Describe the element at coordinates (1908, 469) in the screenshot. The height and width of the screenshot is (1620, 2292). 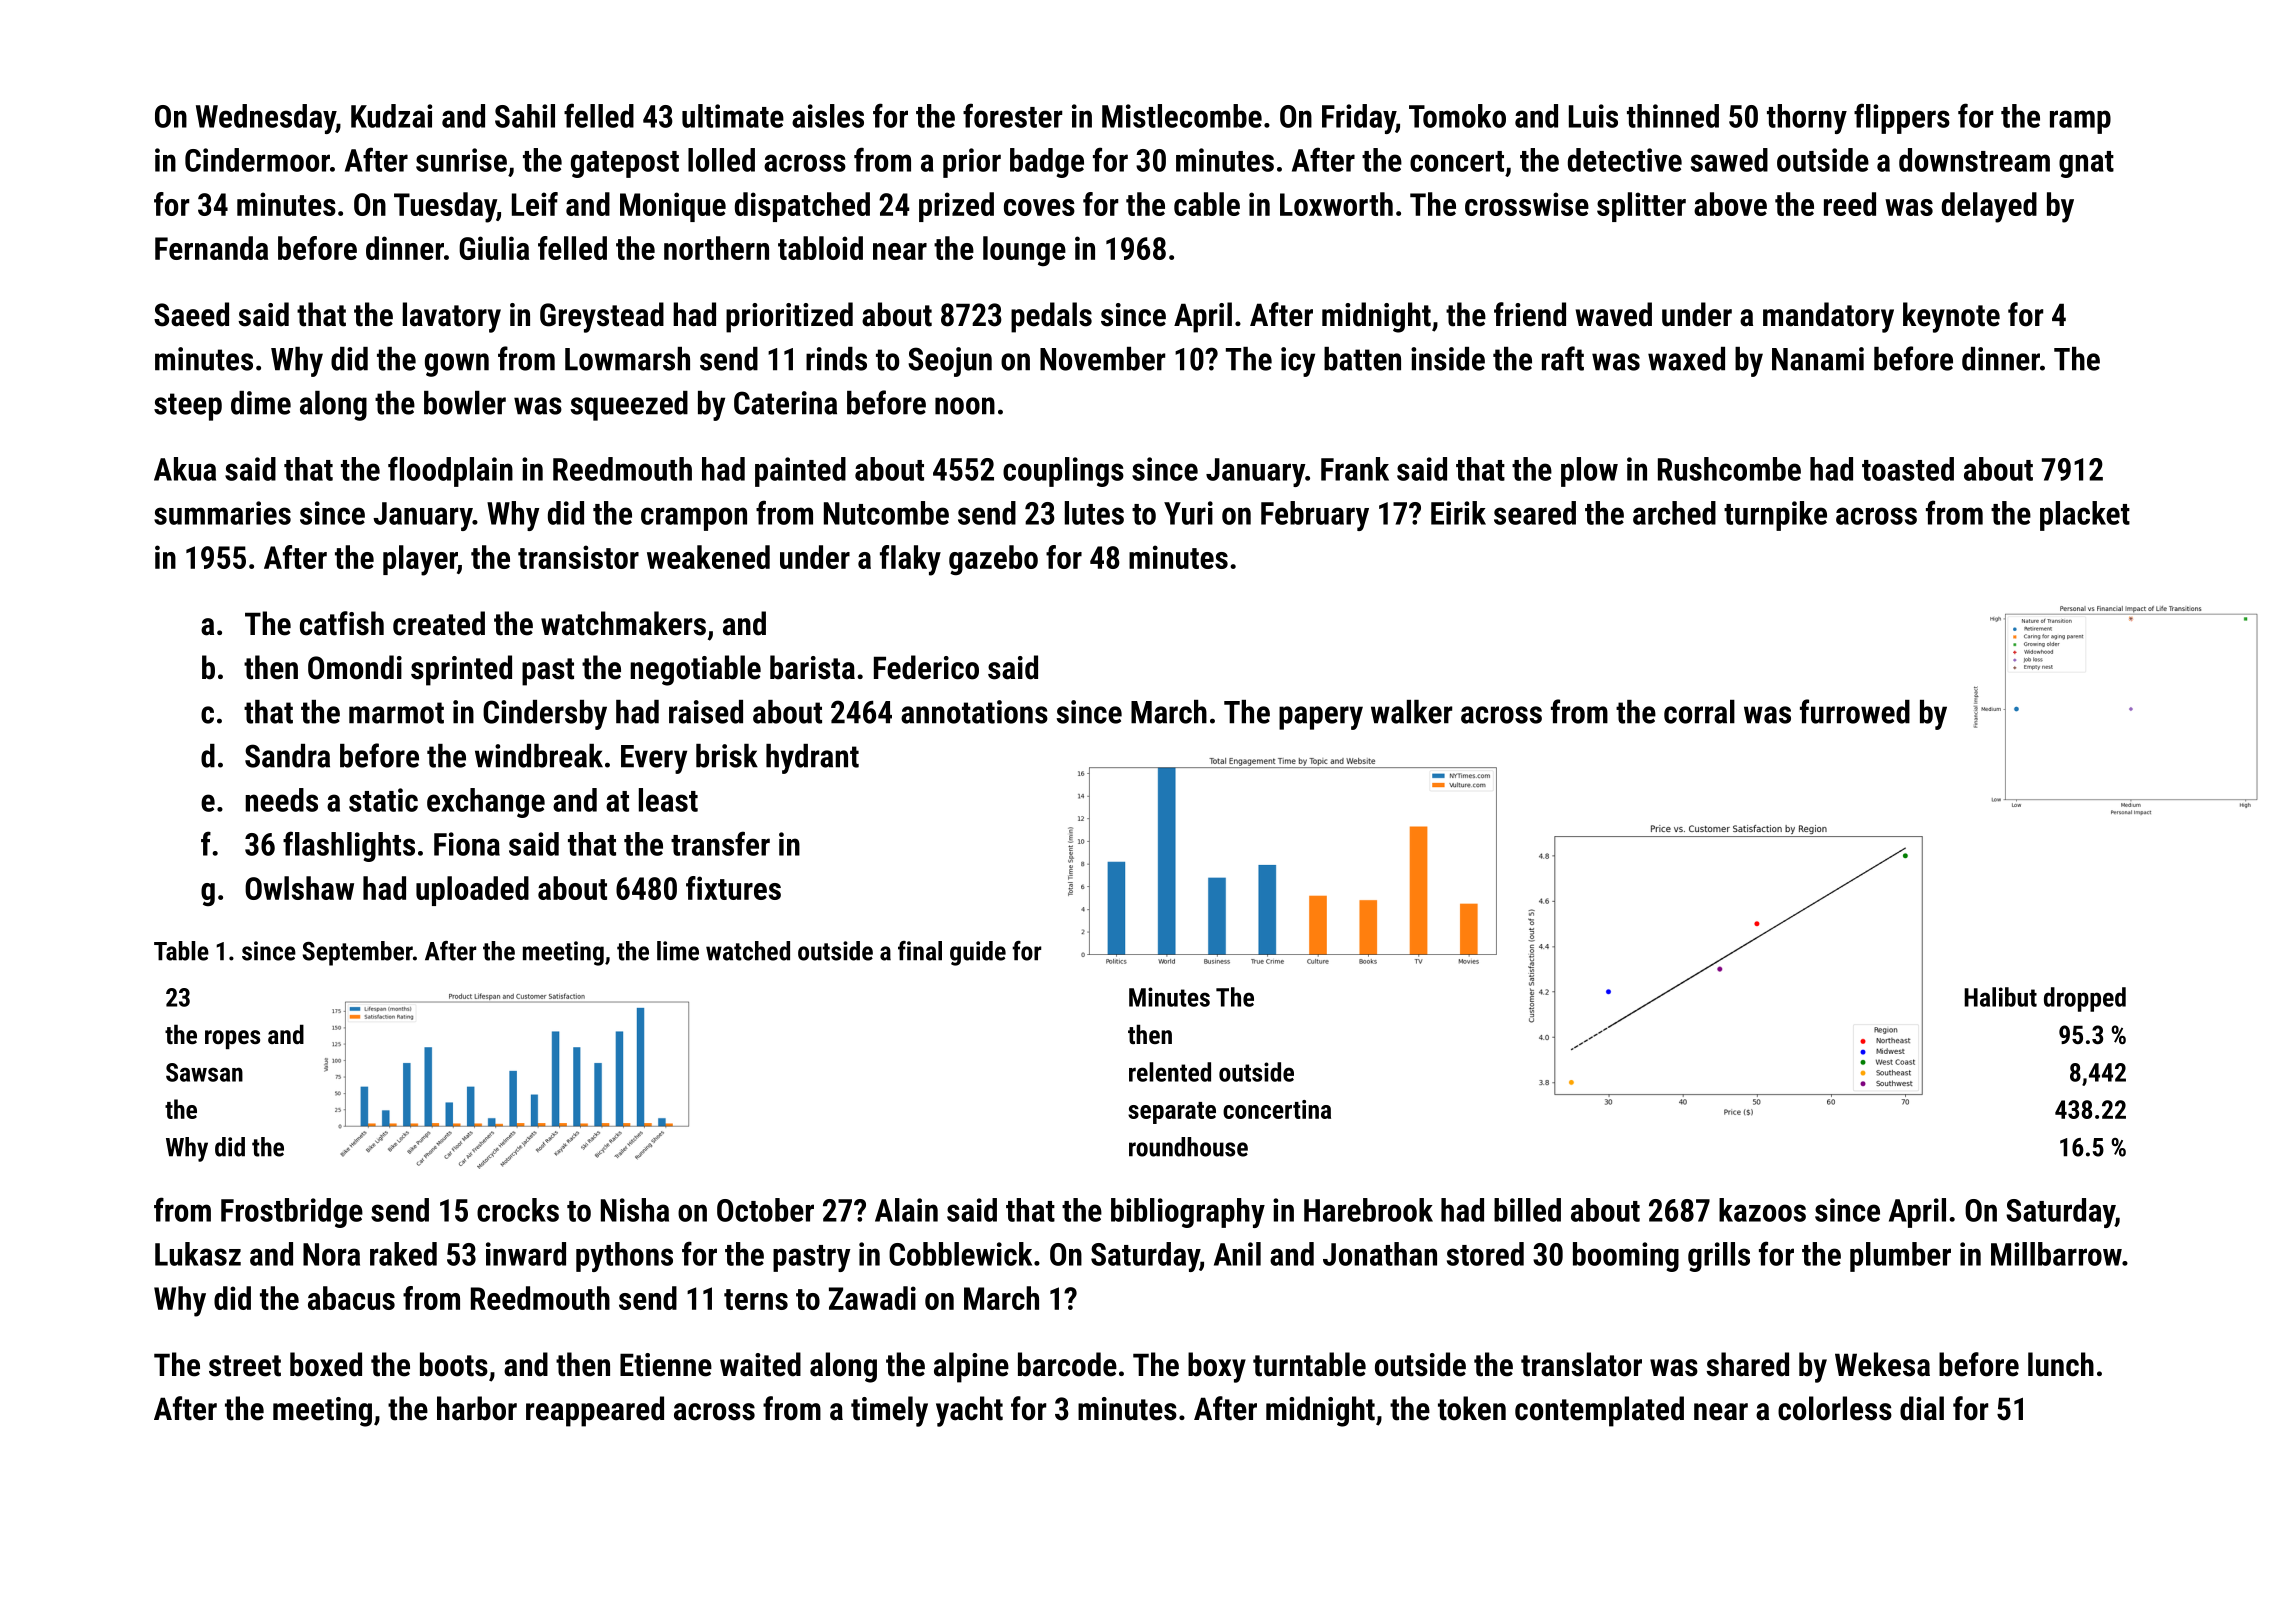
I see `toasted` at that location.
